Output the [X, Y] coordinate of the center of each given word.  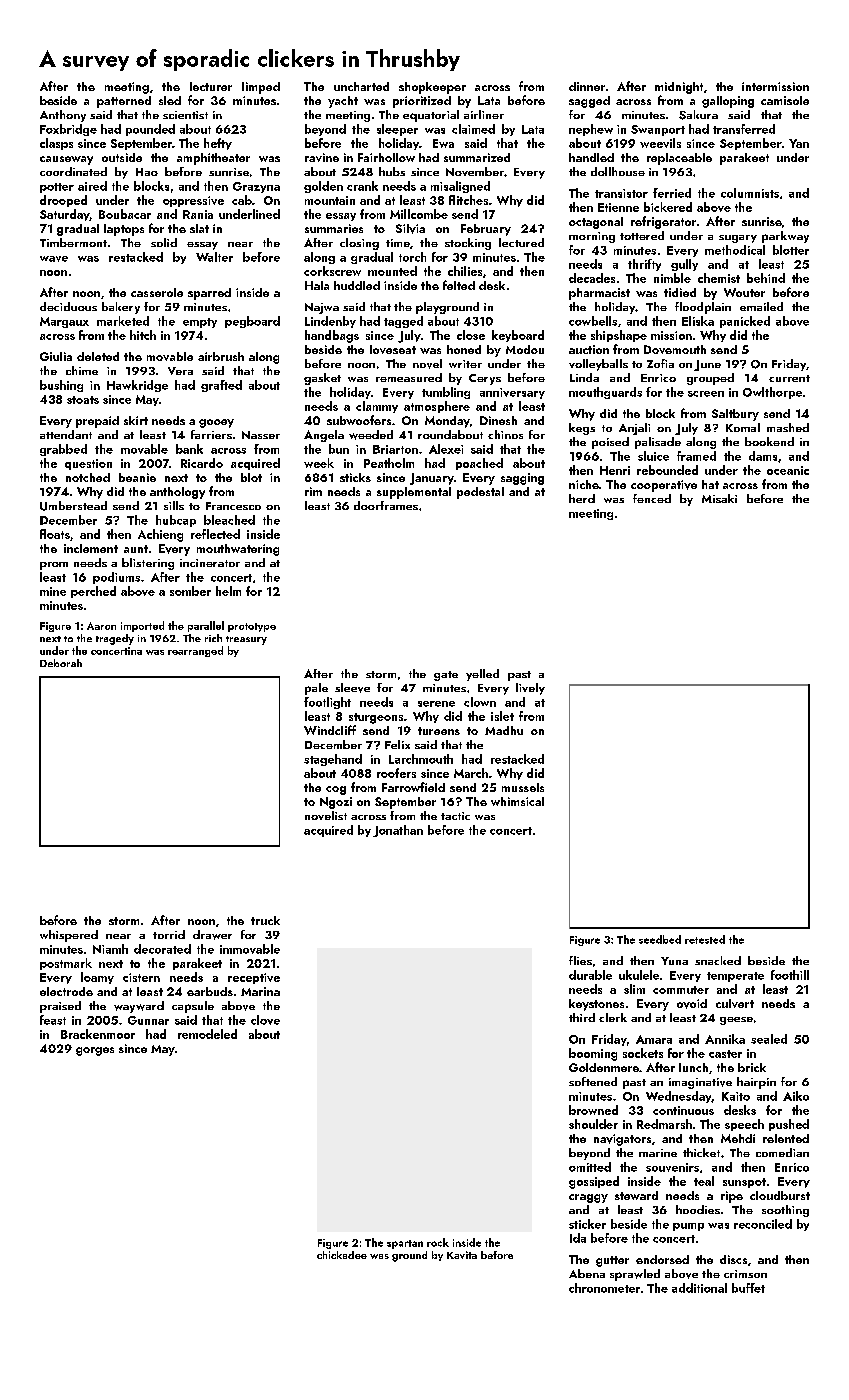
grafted [221, 386]
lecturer [211, 86]
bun [339, 449]
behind [766, 278]
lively [530, 689]
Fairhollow [386, 157]
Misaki [719, 498]
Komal [743, 427]
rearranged [195, 651]
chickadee [342, 1255]
